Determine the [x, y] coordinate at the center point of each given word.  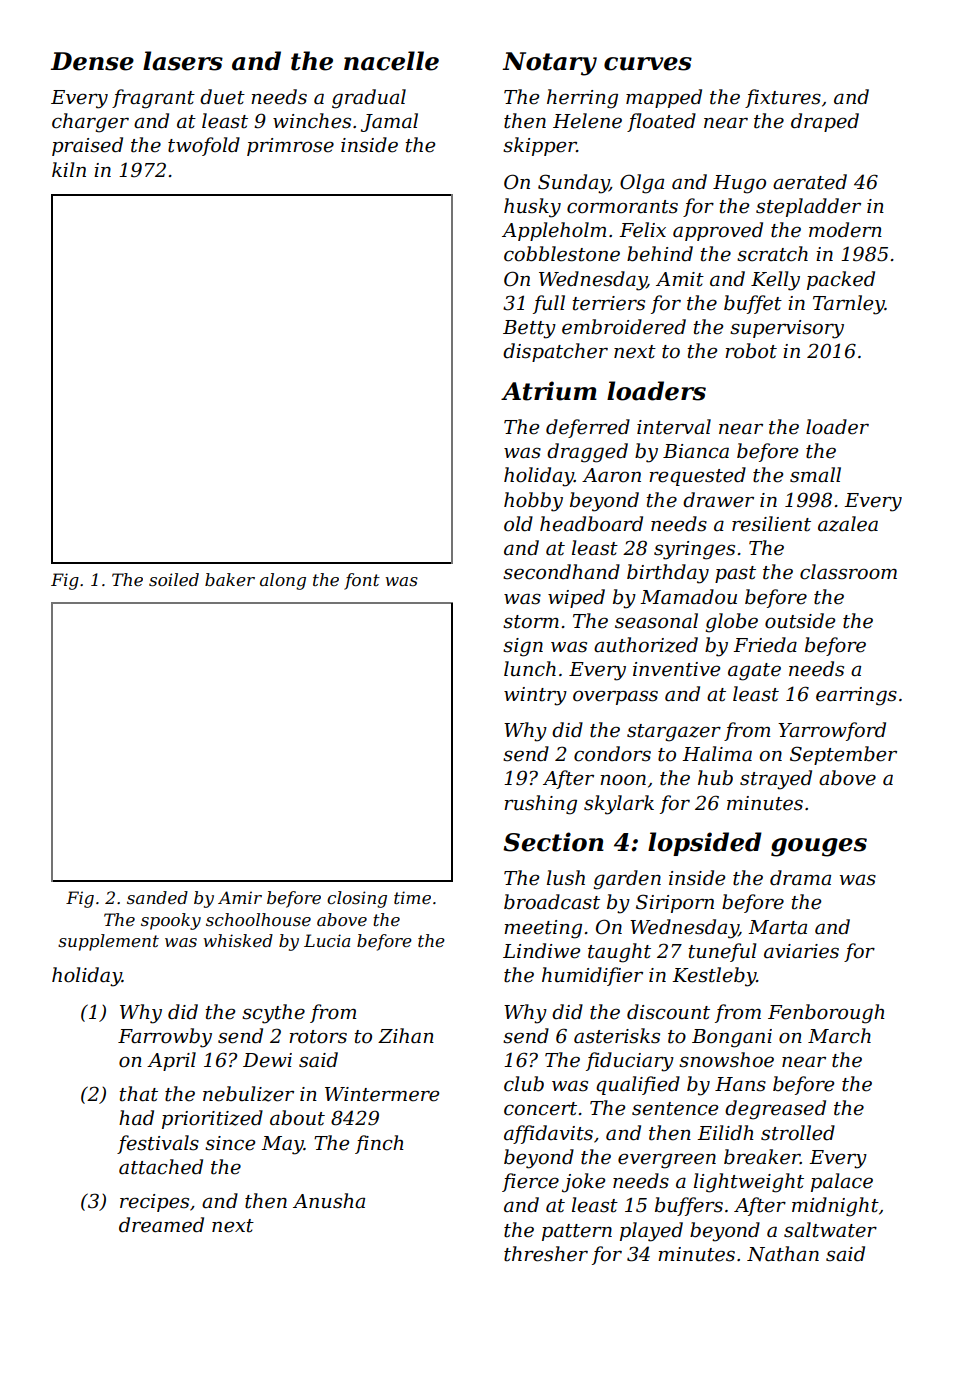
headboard [591, 524]
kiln [69, 169]
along [283, 581]
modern [845, 230]
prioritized [212, 1119]
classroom [848, 572]
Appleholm [554, 231]
